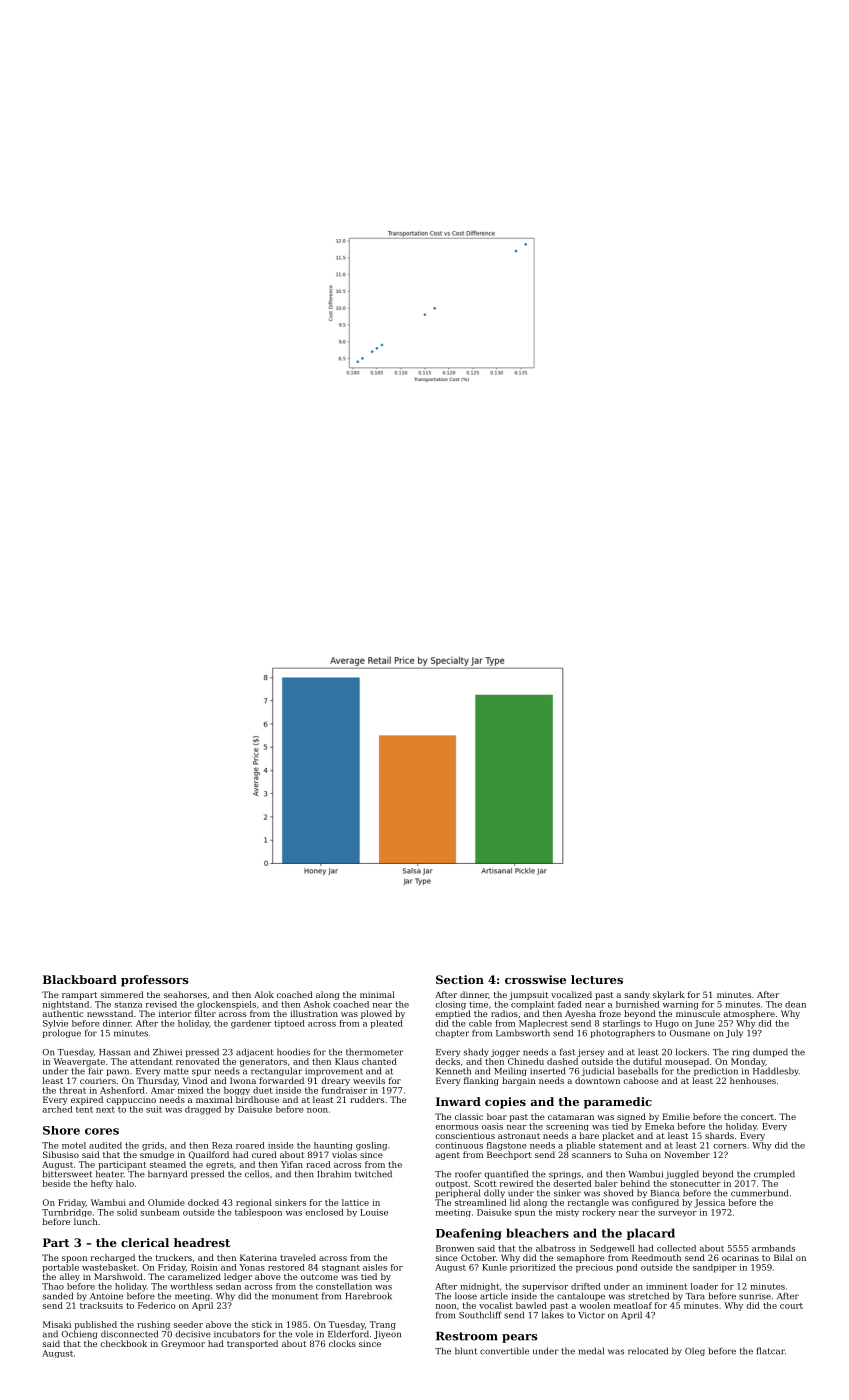 This screenshot has height=1400, width=849. Describe the element at coordinates (597, 979) in the screenshot. I see `lectures` at that location.
